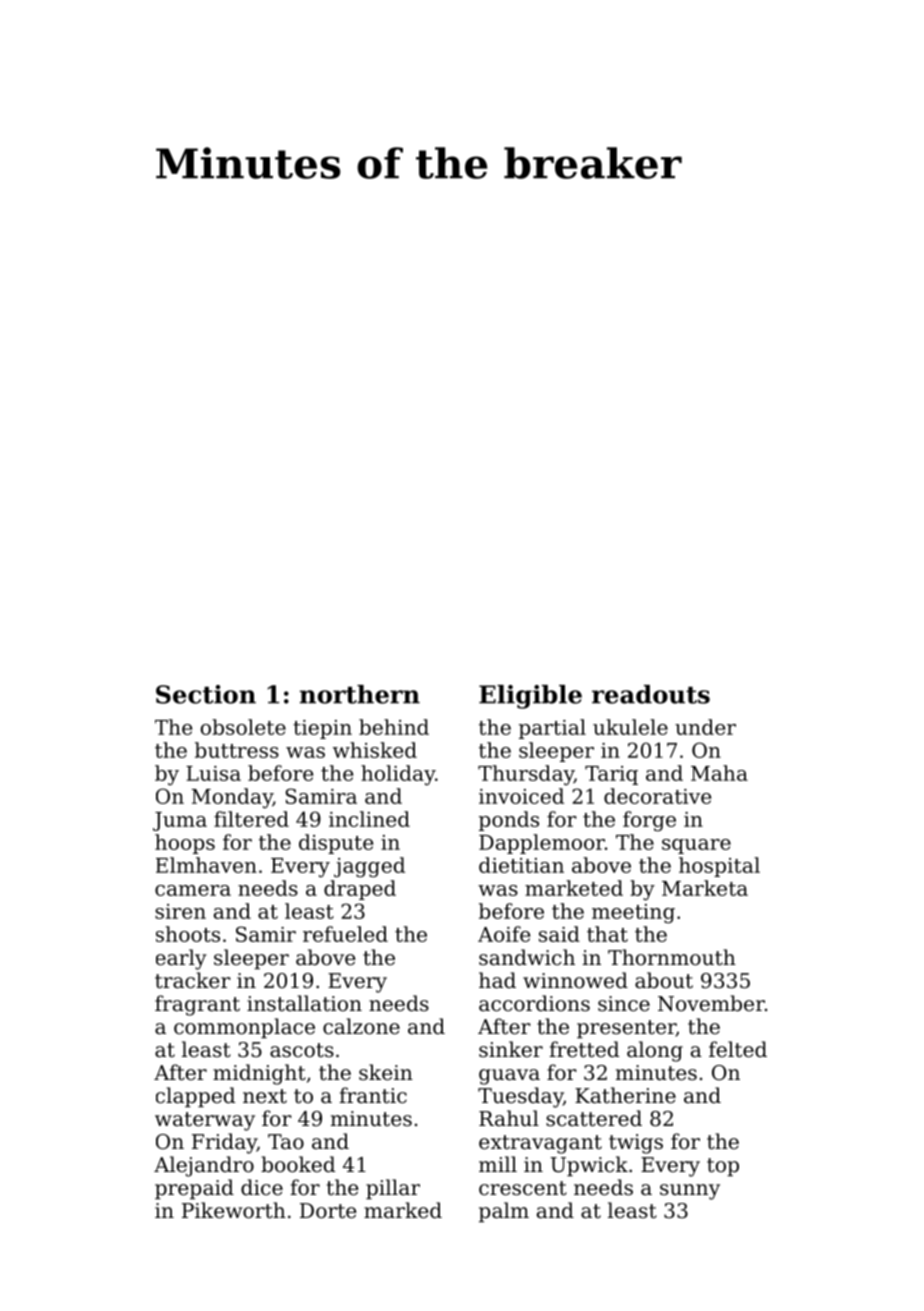  I want to click on Section, so click(206, 694).
